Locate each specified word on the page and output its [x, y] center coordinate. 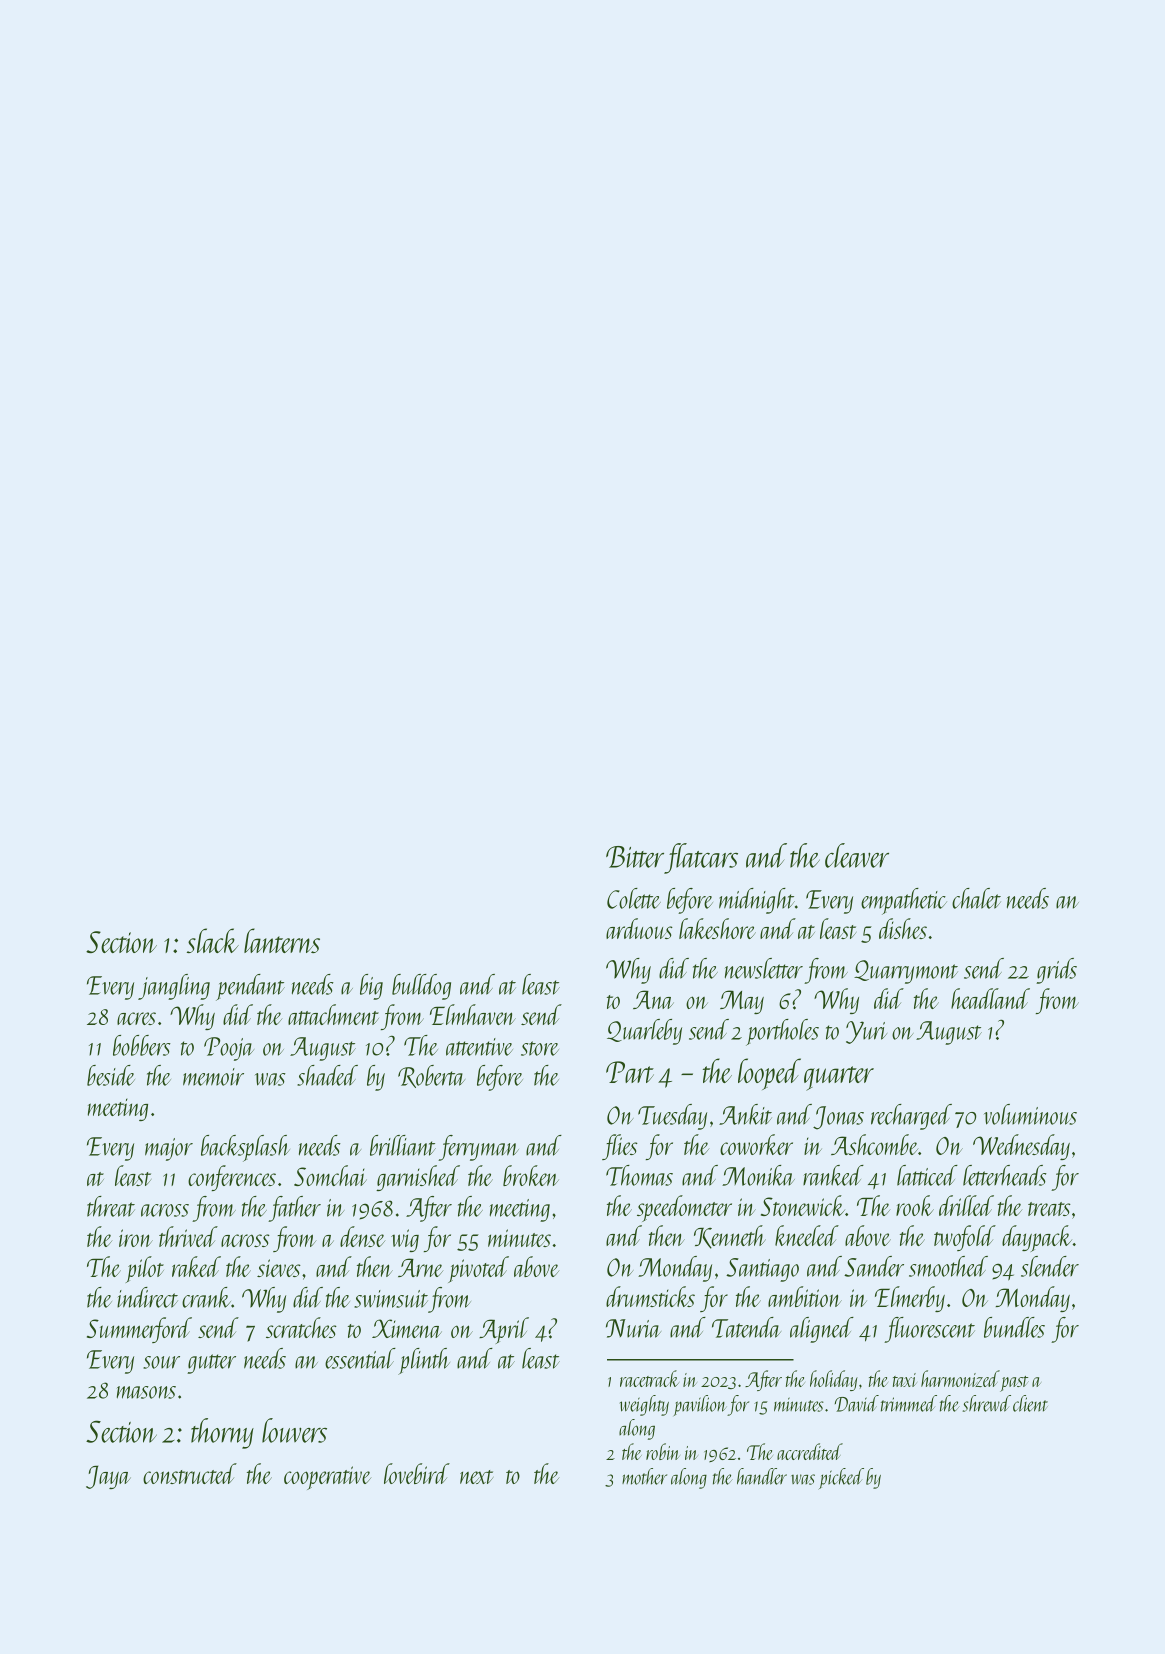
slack [213, 940]
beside [111, 1075]
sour [161, 1362]
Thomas [639, 1175]
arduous [639, 928]
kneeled [807, 1235]
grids [1056, 971]
